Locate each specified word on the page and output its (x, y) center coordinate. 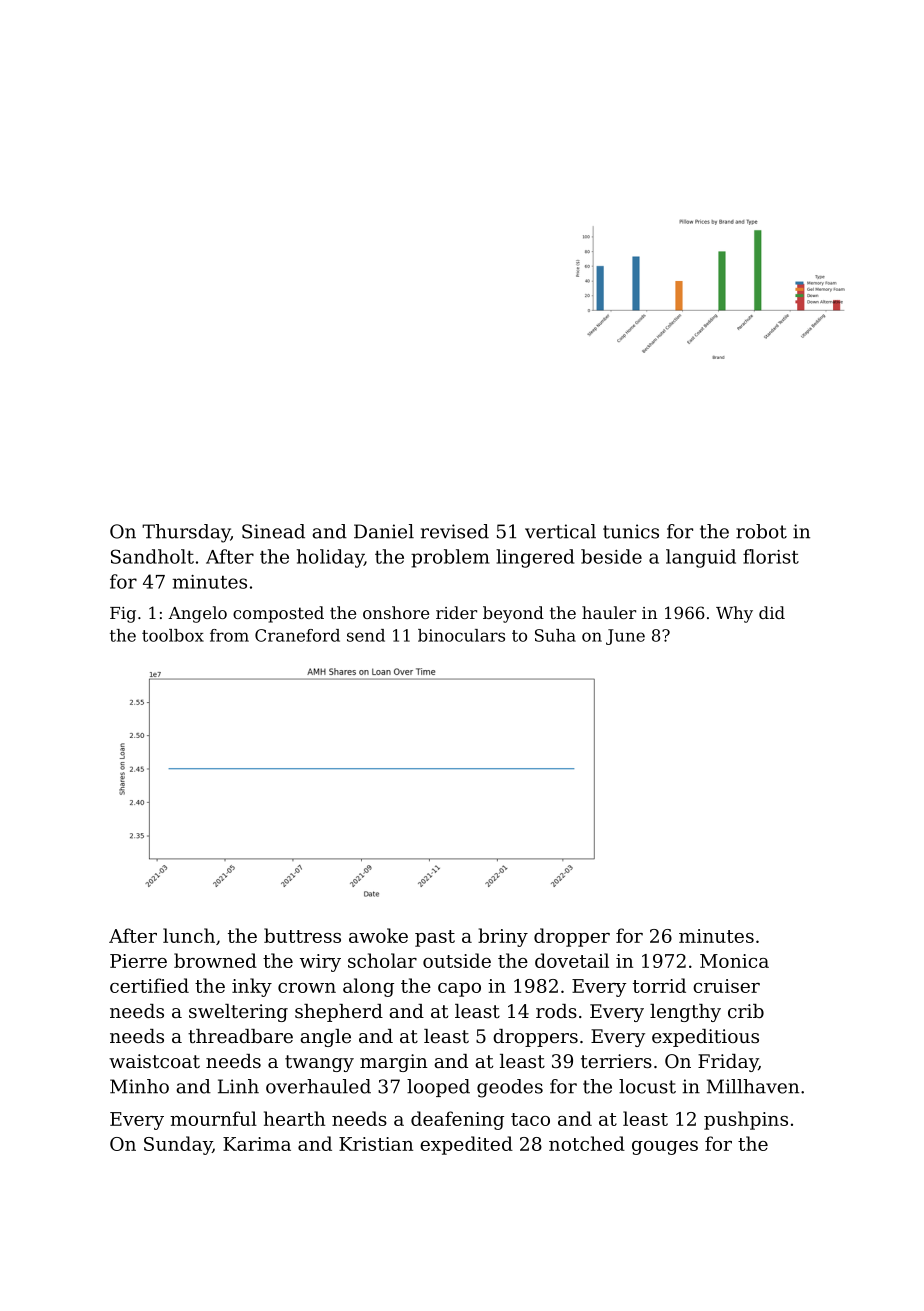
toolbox (173, 635)
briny (503, 937)
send (366, 635)
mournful (213, 1118)
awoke (378, 935)
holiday (330, 558)
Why (734, 614)
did (772, 612)
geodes (510, 1088)
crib (746, 1011)
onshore (396, 612)
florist (771, 556)
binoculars (461, 635)
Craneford (297, 635)
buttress (302, 935)
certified (149, 985)
